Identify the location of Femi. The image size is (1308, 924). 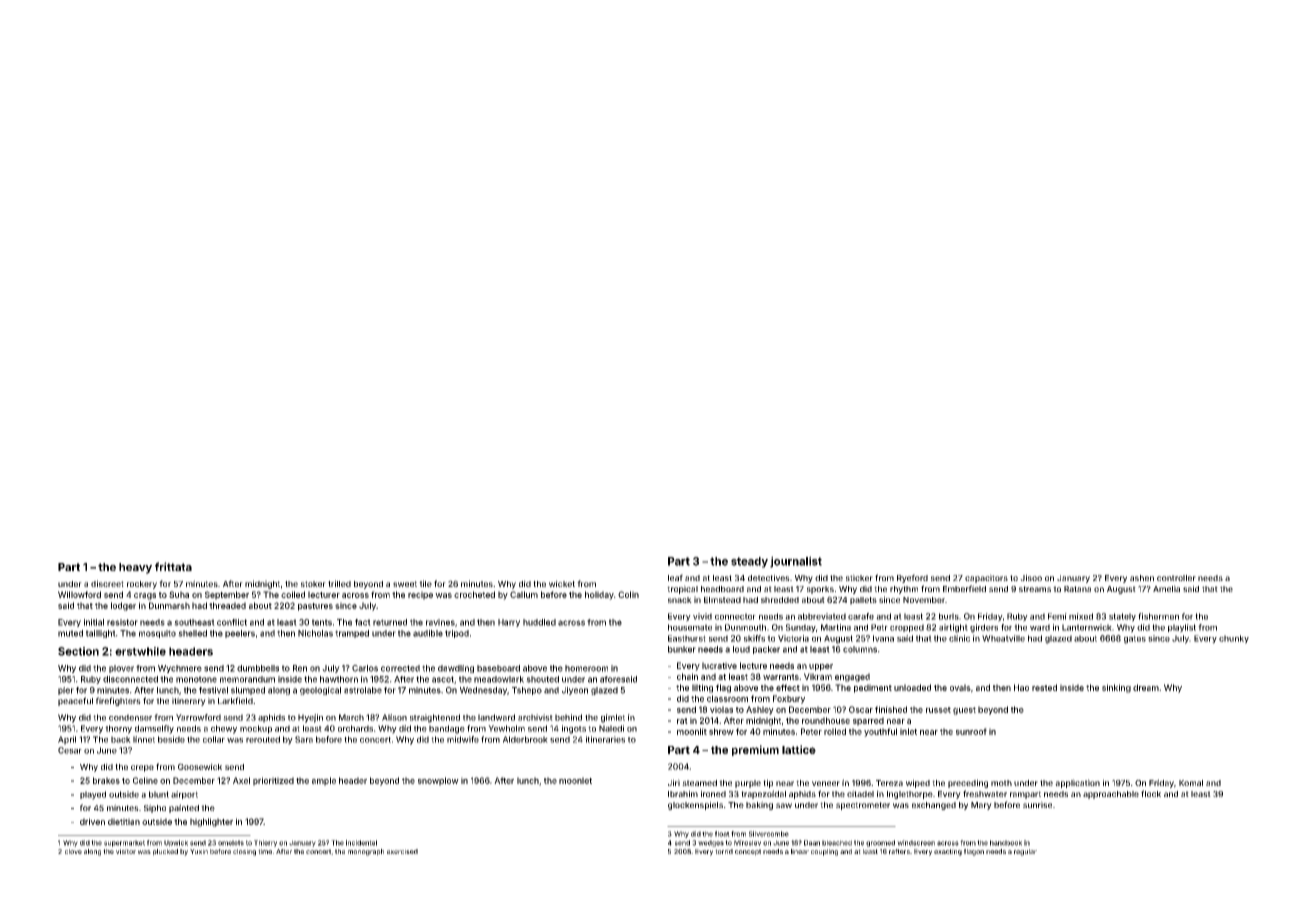
(1057, 616).
